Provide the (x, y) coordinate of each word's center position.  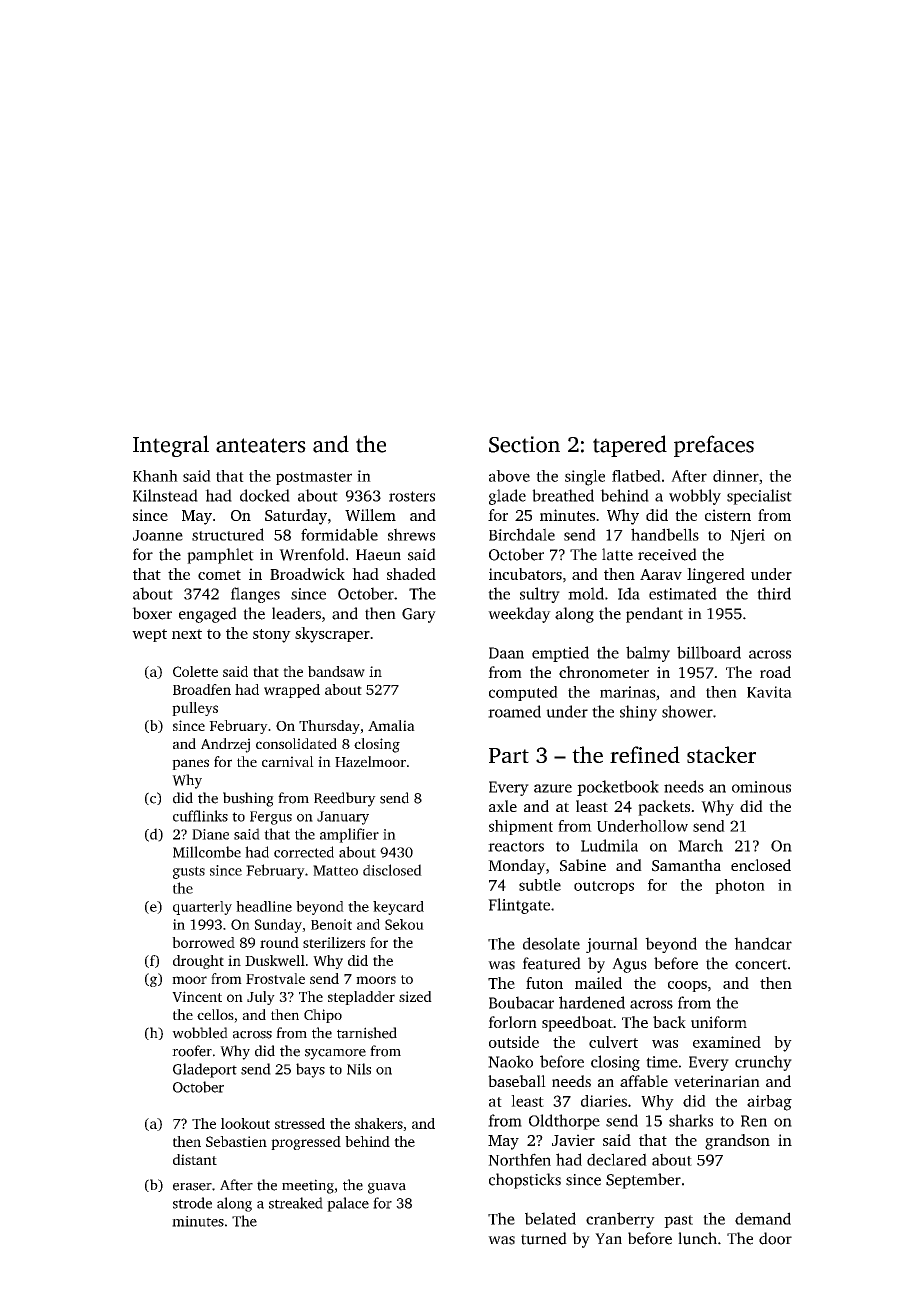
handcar (763, 943)
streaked (296, 1203)
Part (509, 755)
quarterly (202, 908)
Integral (171, 446)
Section (524, 444)
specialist (759, 497)
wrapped (292, 691)
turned (544, 1238)
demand (763, 1218)
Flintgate (519, 906)
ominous (761, 787)
